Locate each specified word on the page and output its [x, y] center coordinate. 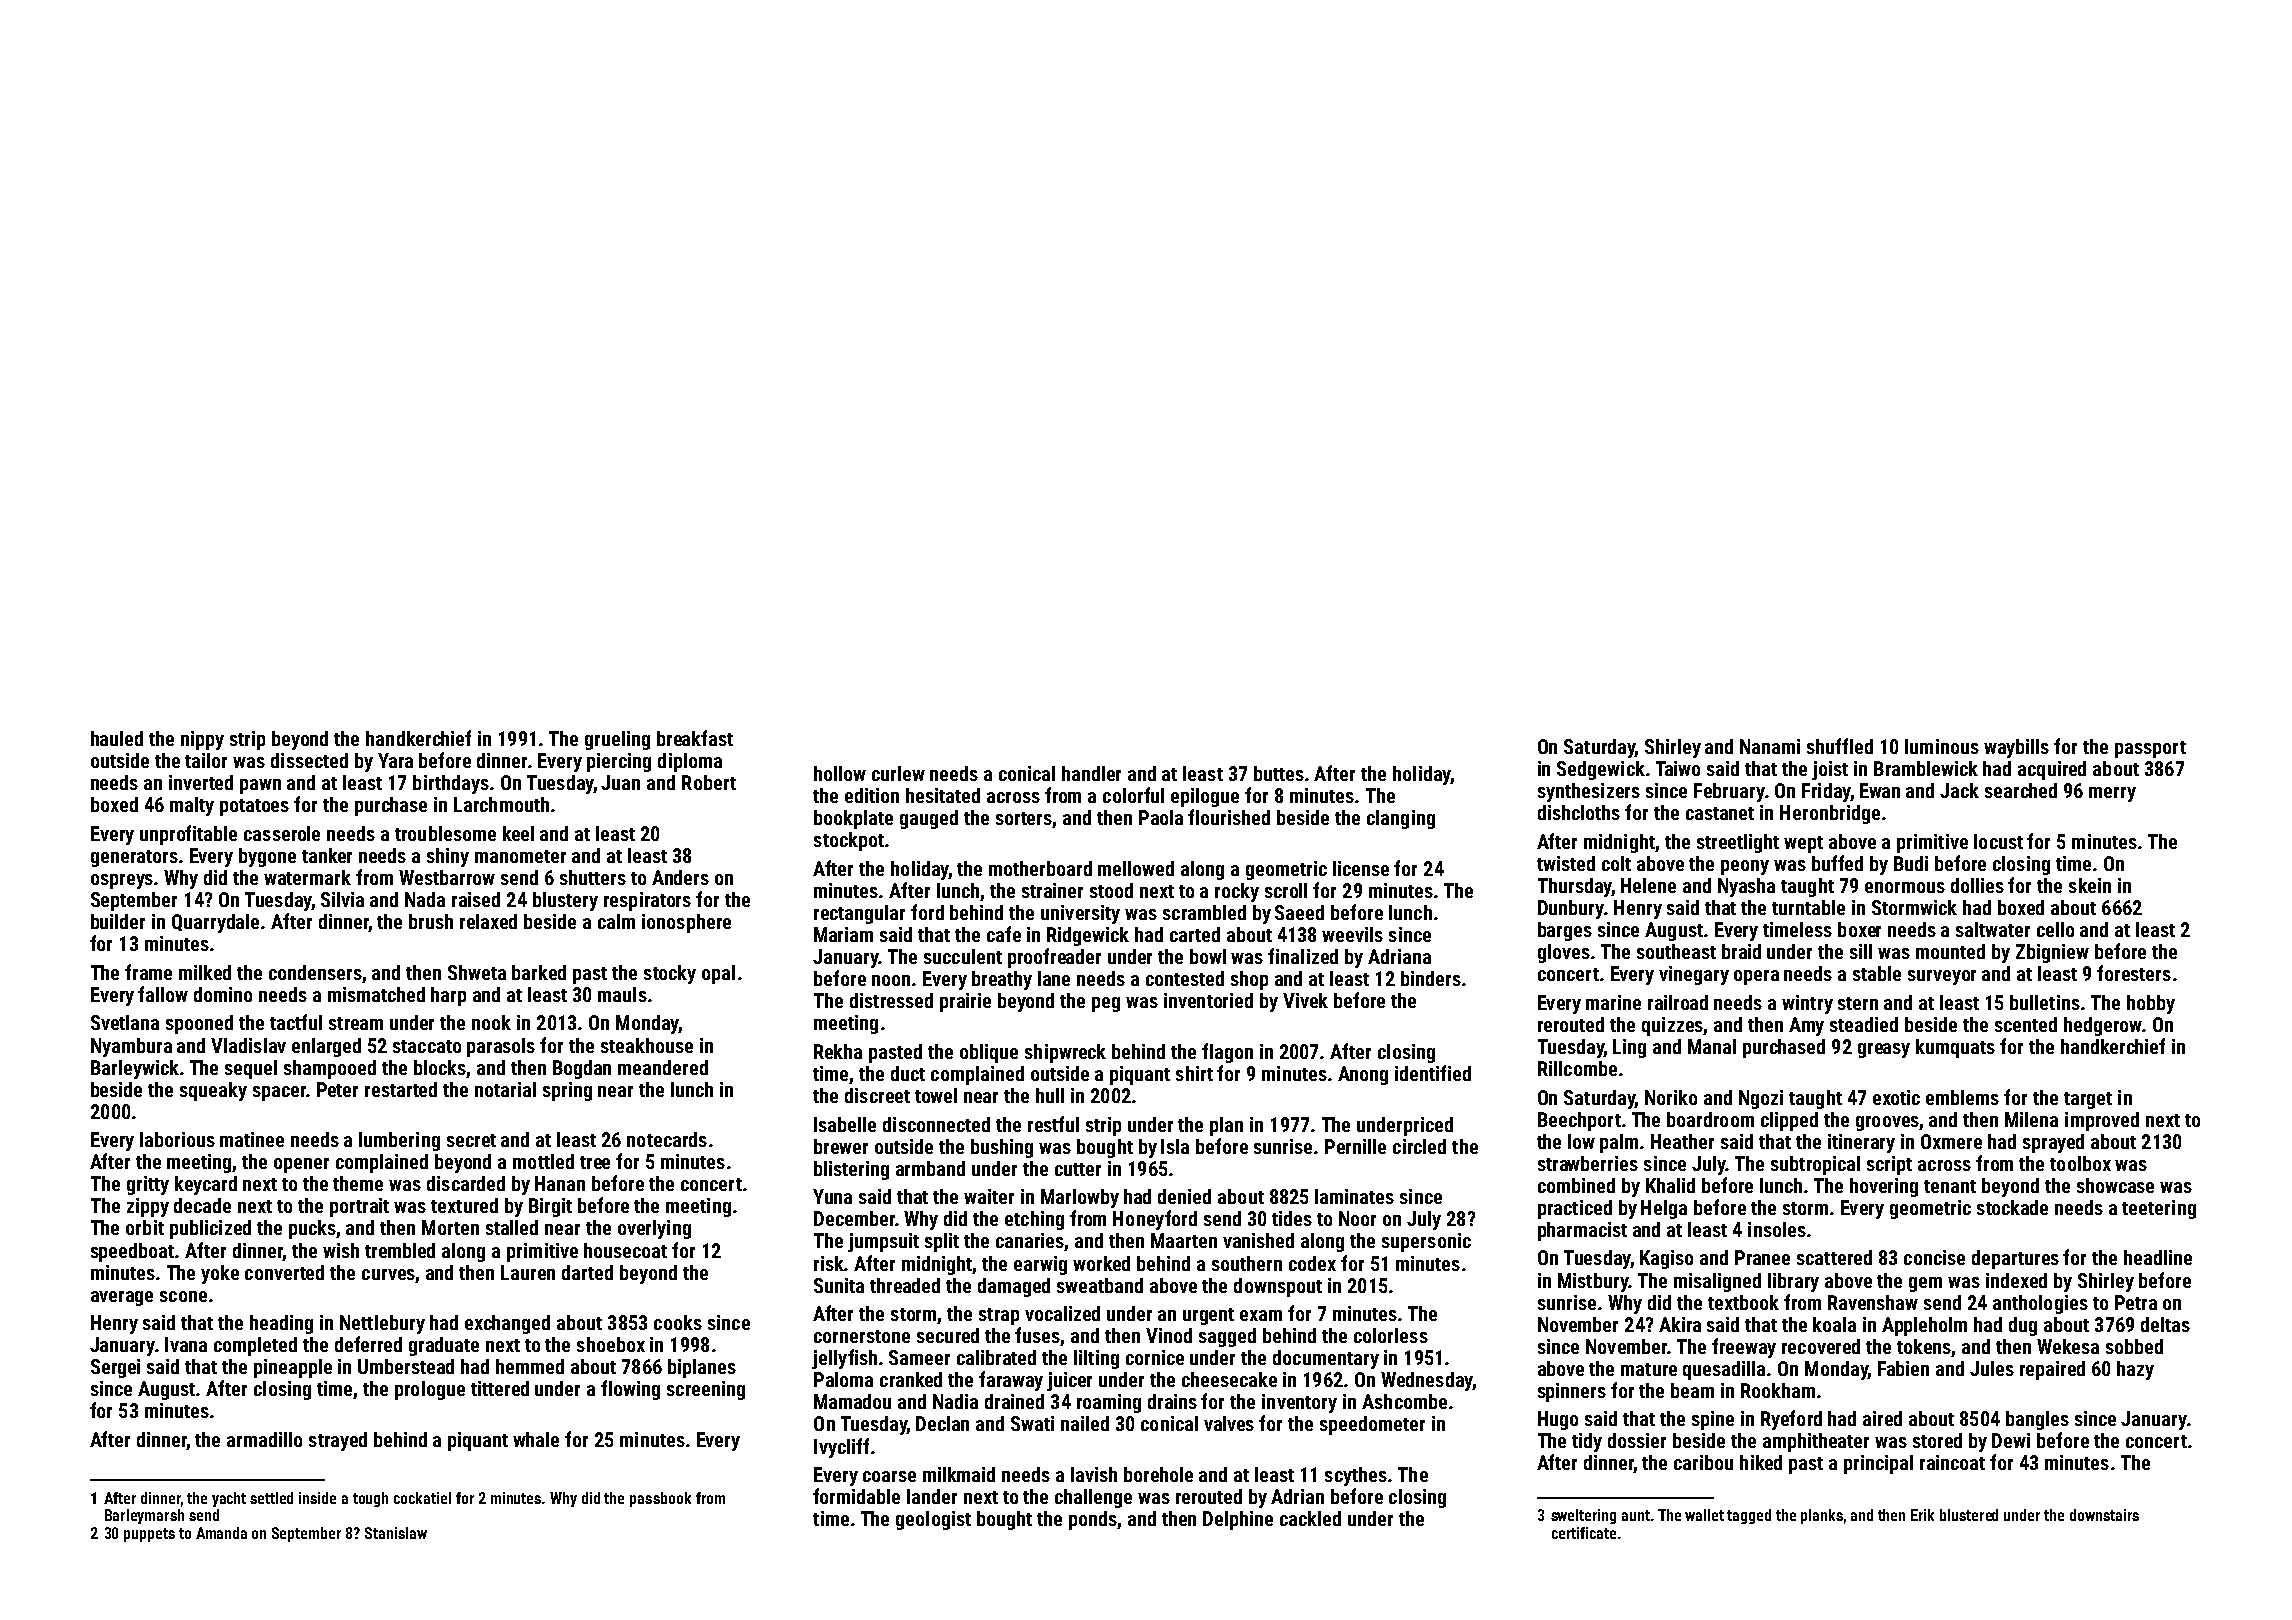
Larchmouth [501, 804]
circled [1419, 1146]
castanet [1720, 813]
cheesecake [1229, 1379]
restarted [401, 1089]
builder [118, 921]
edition [872, 795]
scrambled [1204, 912]
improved [2102, 1121]
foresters [2134, 973]
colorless [1391, 1335]
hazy [2135, 1370]
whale [536, 1439]
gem [1925, 1284]
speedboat [133, 1252]
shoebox [611, 1344]
